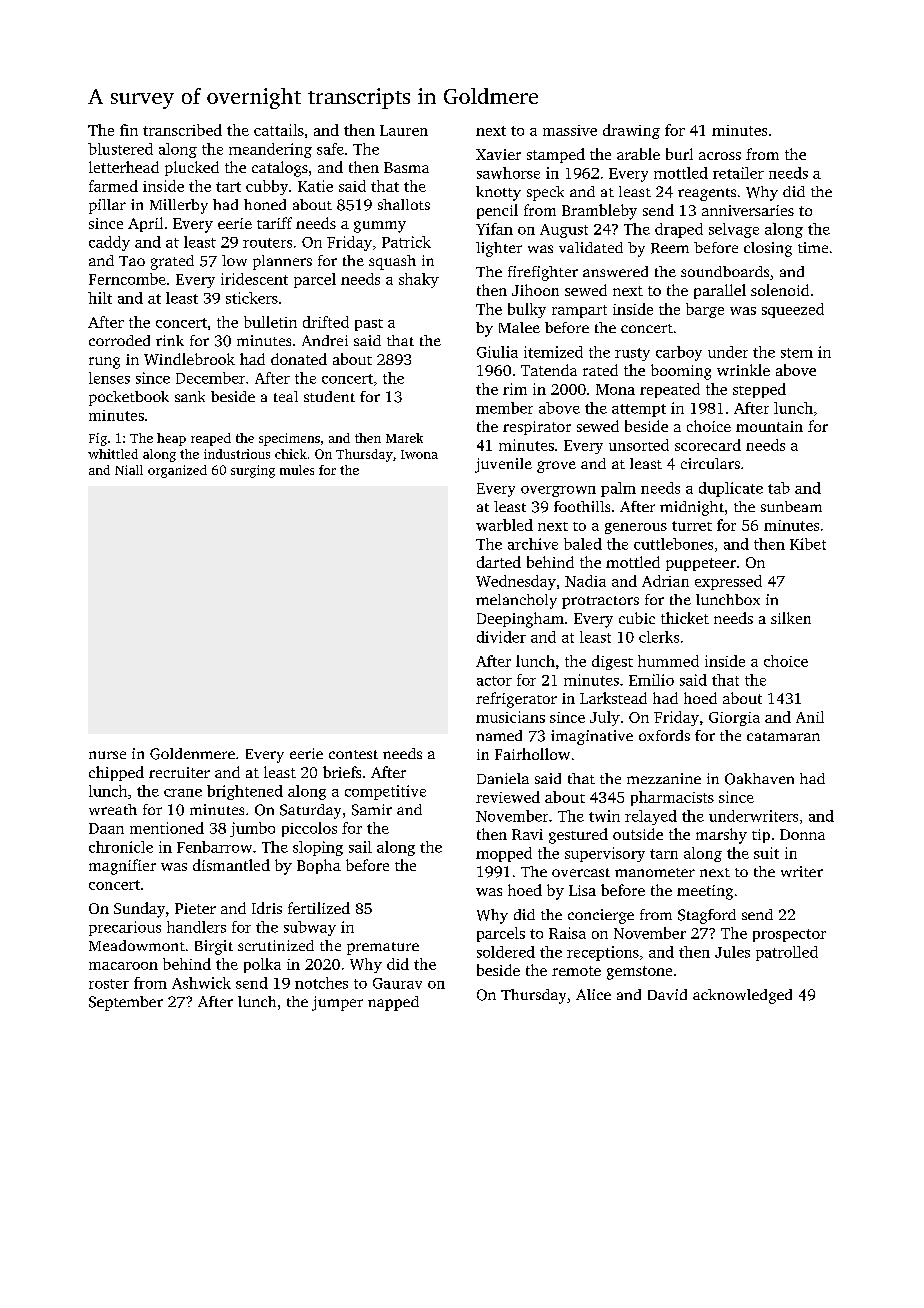 The width and height of the screenshot is (924, 1308). What do you see at coordinates (759, 779) in the screenshot?
I see `Oakhaven` at bounding box center [759, 779].
